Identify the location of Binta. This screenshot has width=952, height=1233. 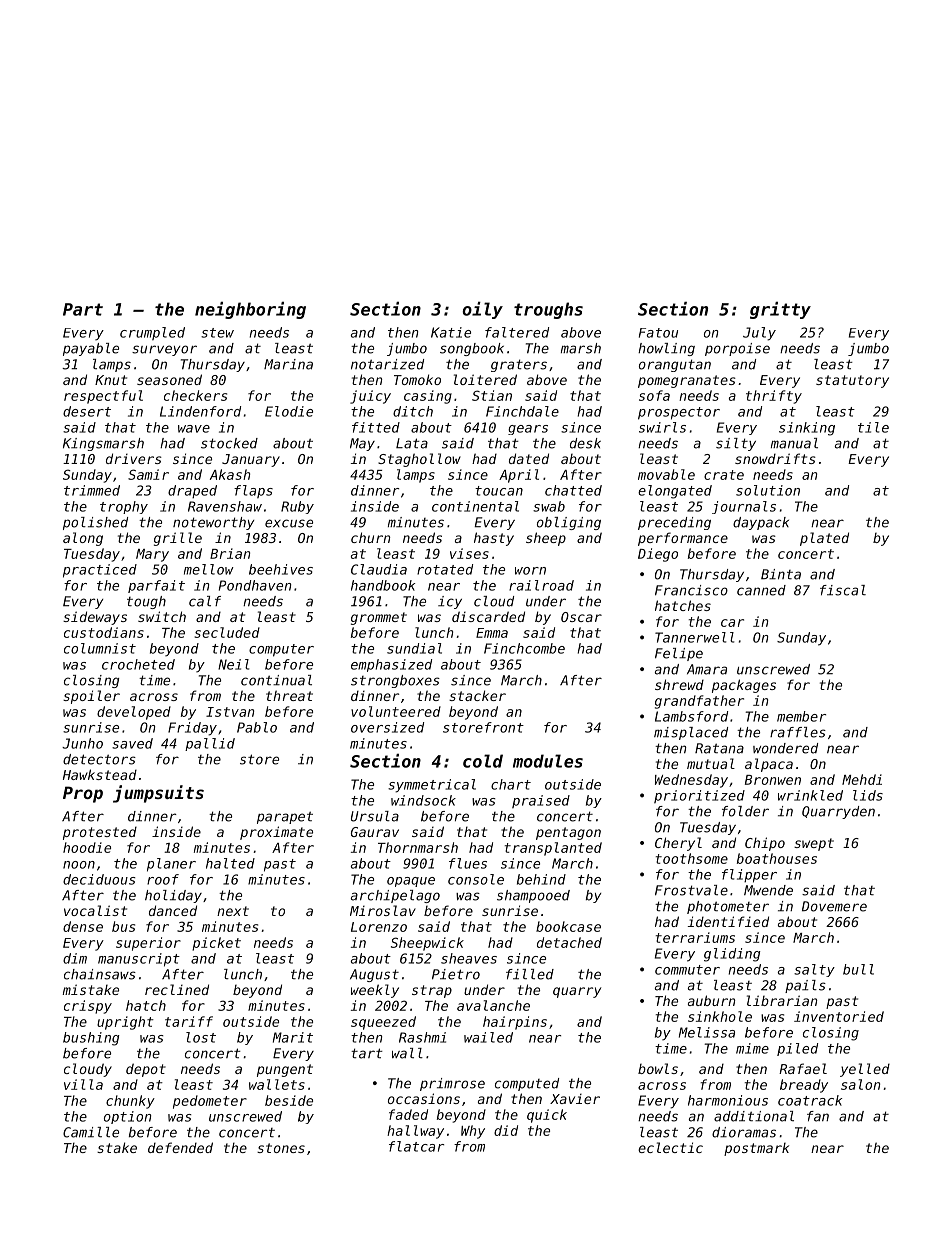
(781, 574).
